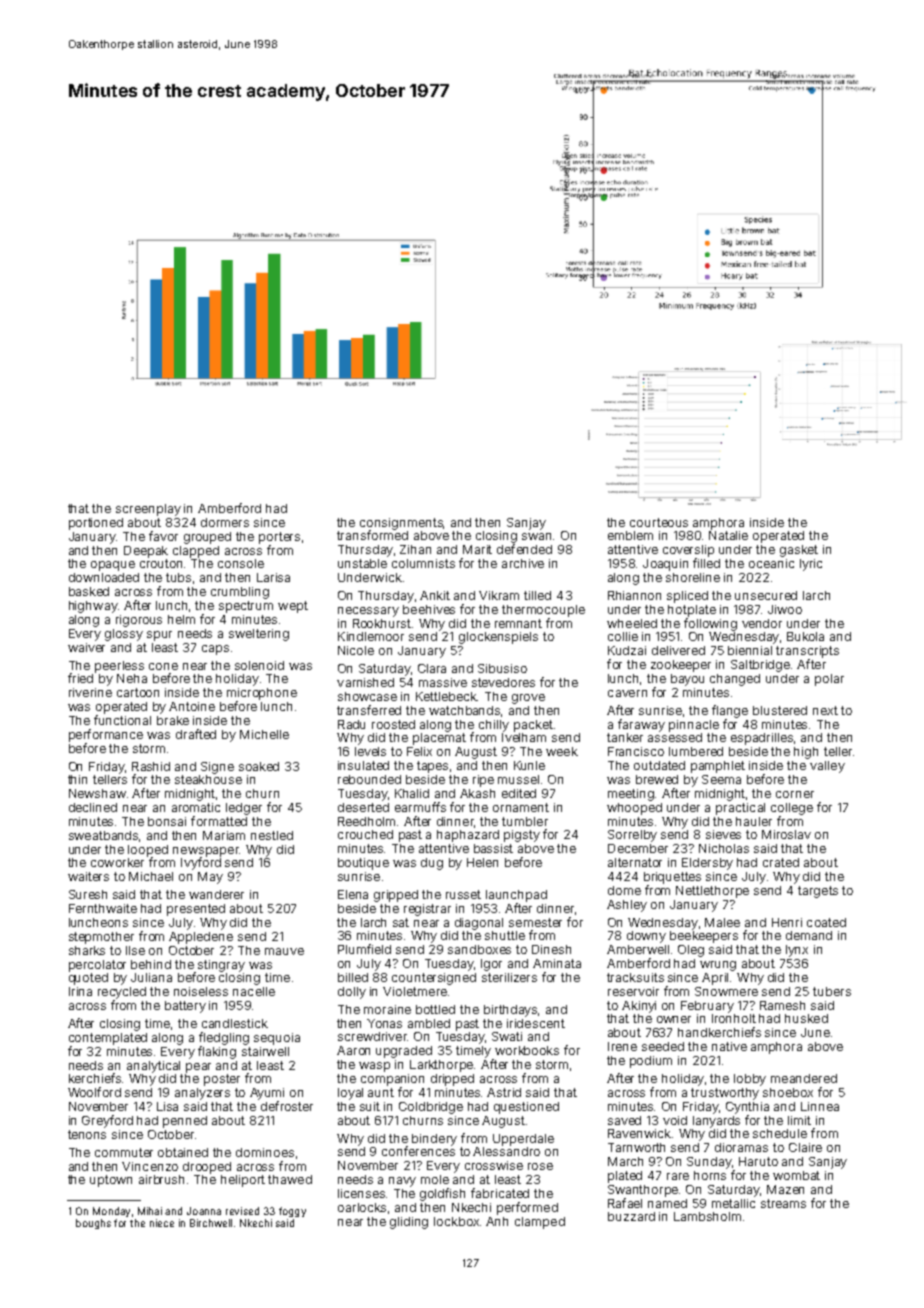 The image size is (924, 1308). I want to click on courteous, so click(659, 522).
